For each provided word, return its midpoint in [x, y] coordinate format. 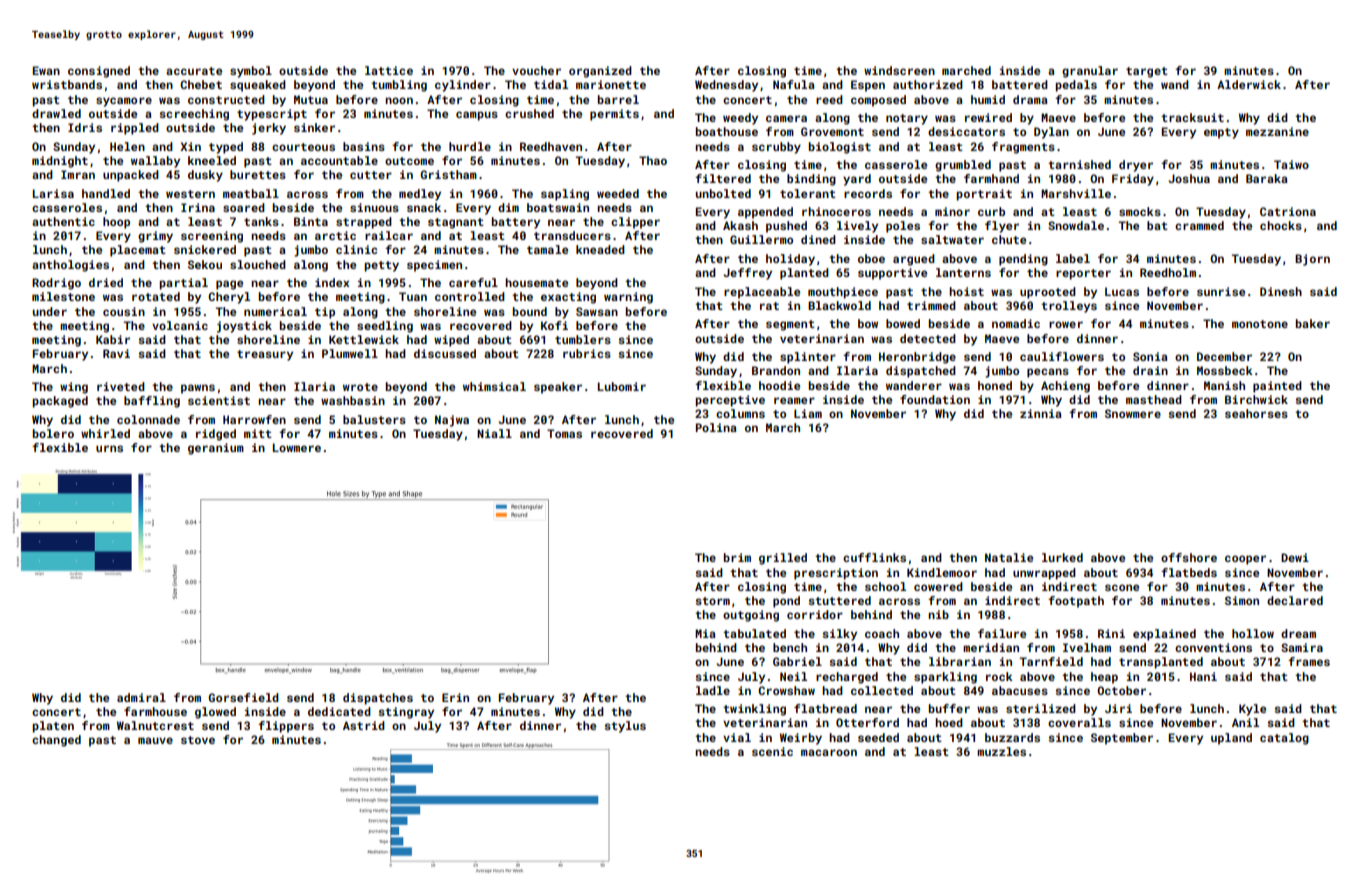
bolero [53, 433]
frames [1309, 661]
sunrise [1221, 291]
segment [790, 325]
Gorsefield [243, 697]
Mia [705, 633]
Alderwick [1249, 84]
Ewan [46, 70]
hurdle [470, 146]
